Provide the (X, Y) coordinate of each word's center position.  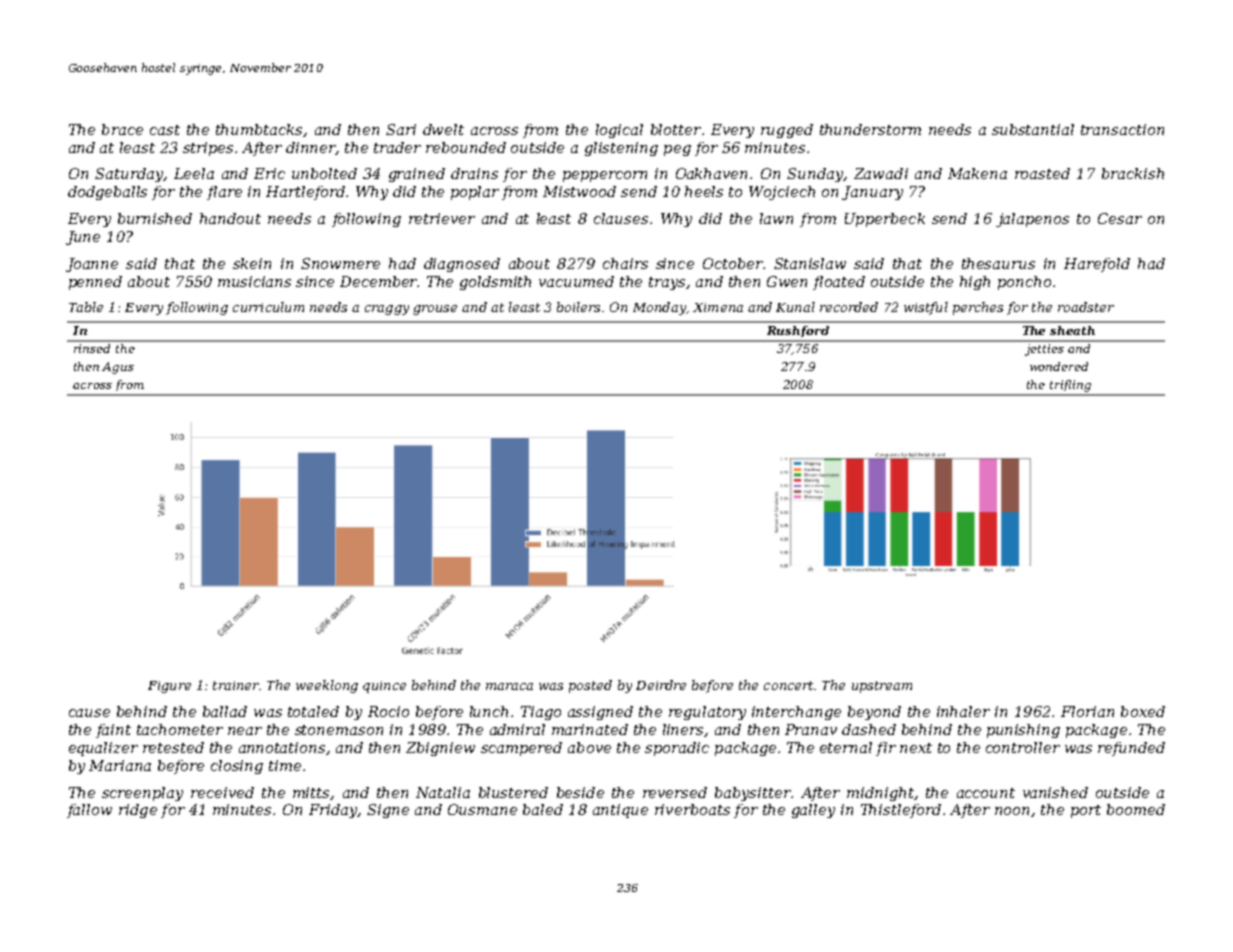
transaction (1122, 129)
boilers (578, 307)
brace (122, 129)
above (589, 747)
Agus (118, 368)
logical (619, 131)
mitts (311, 792)
